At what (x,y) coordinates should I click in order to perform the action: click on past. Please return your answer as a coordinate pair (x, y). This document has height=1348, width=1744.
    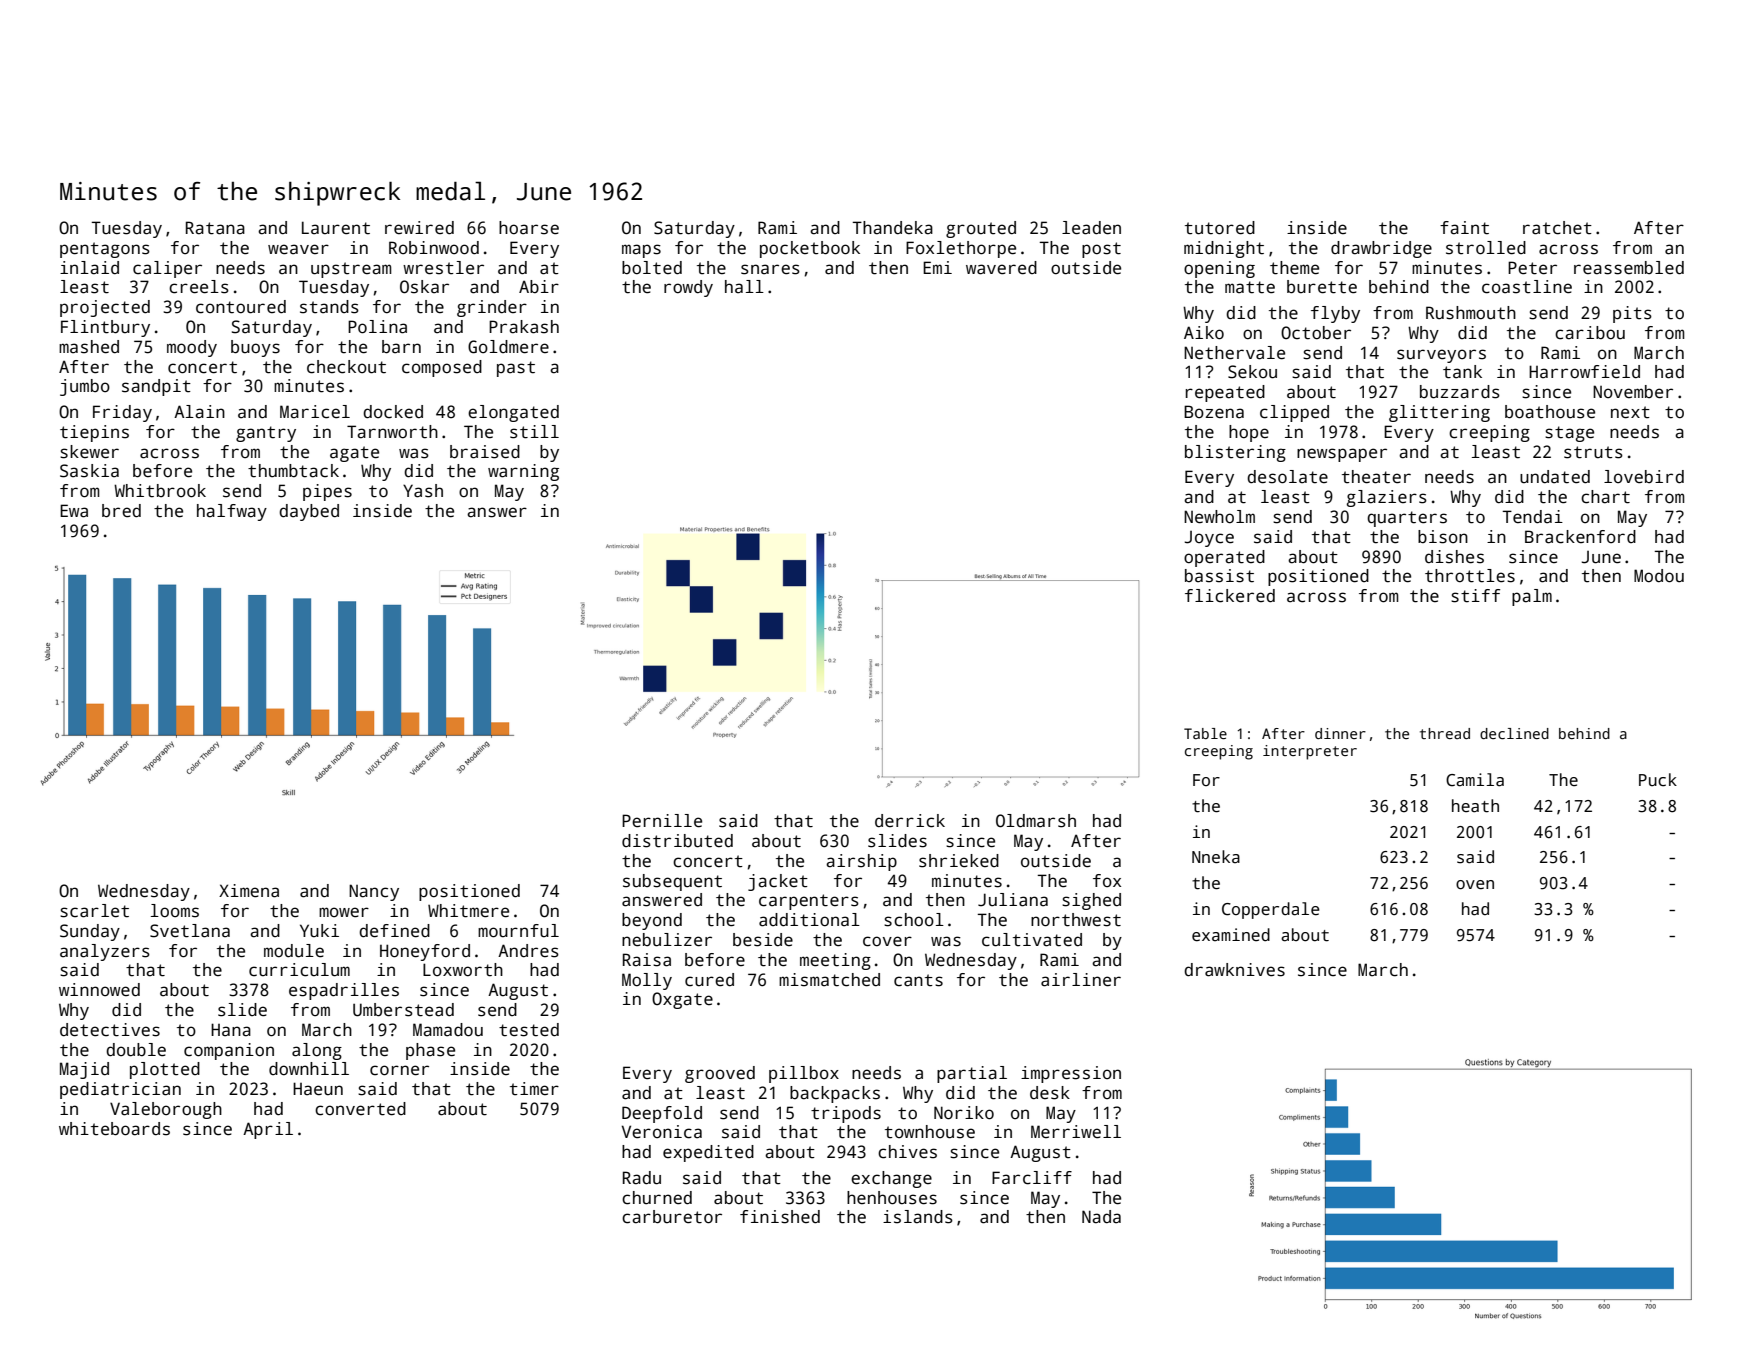
    Looking at the image, I should click on (516, 369).
